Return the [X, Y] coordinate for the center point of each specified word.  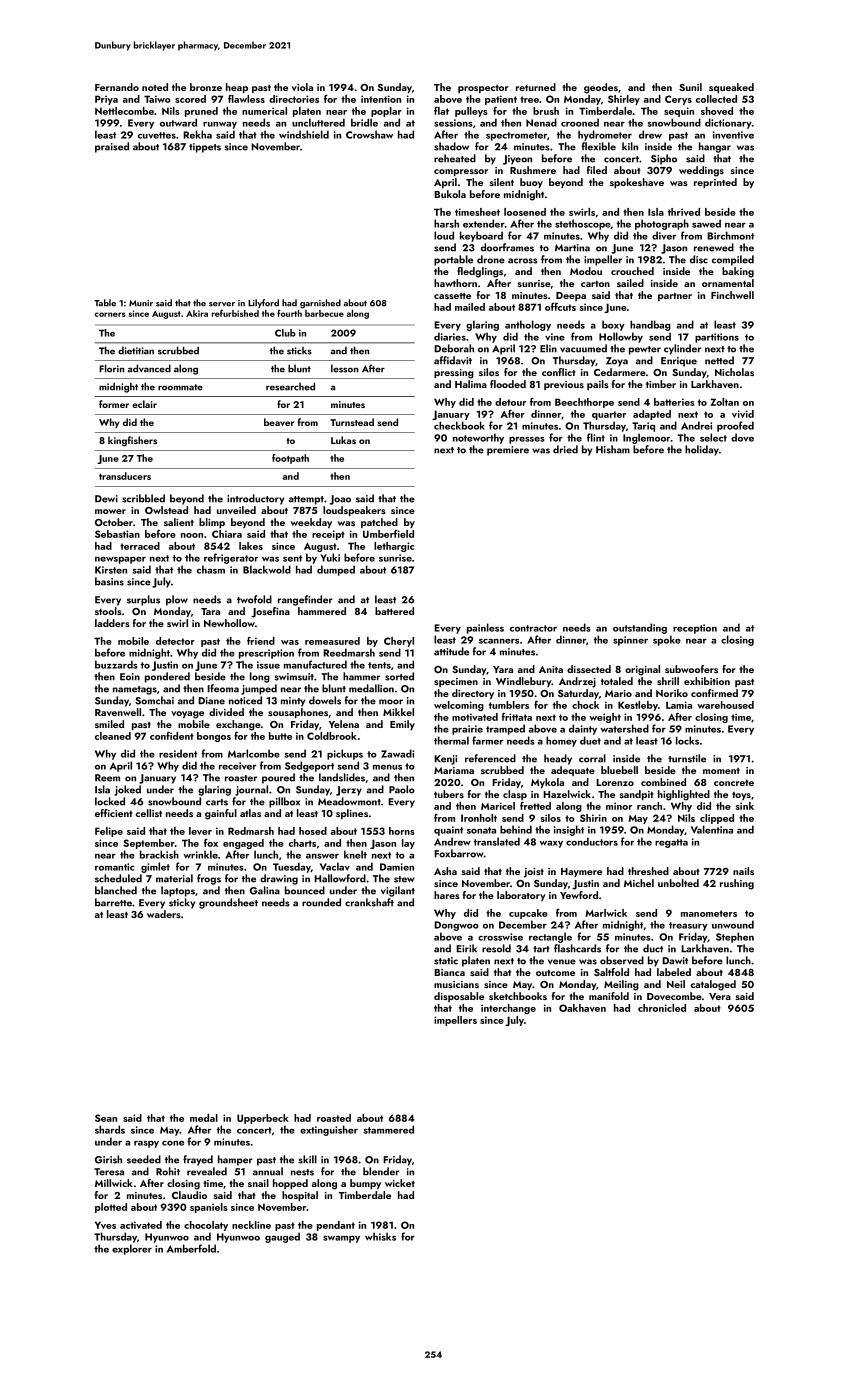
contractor [533, 628]
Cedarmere [620, 372]
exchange [238, 725]
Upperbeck [263, 1119]
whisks [380, 1236]
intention [381, 99]
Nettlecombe [124, 111]
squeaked [731, 88]
